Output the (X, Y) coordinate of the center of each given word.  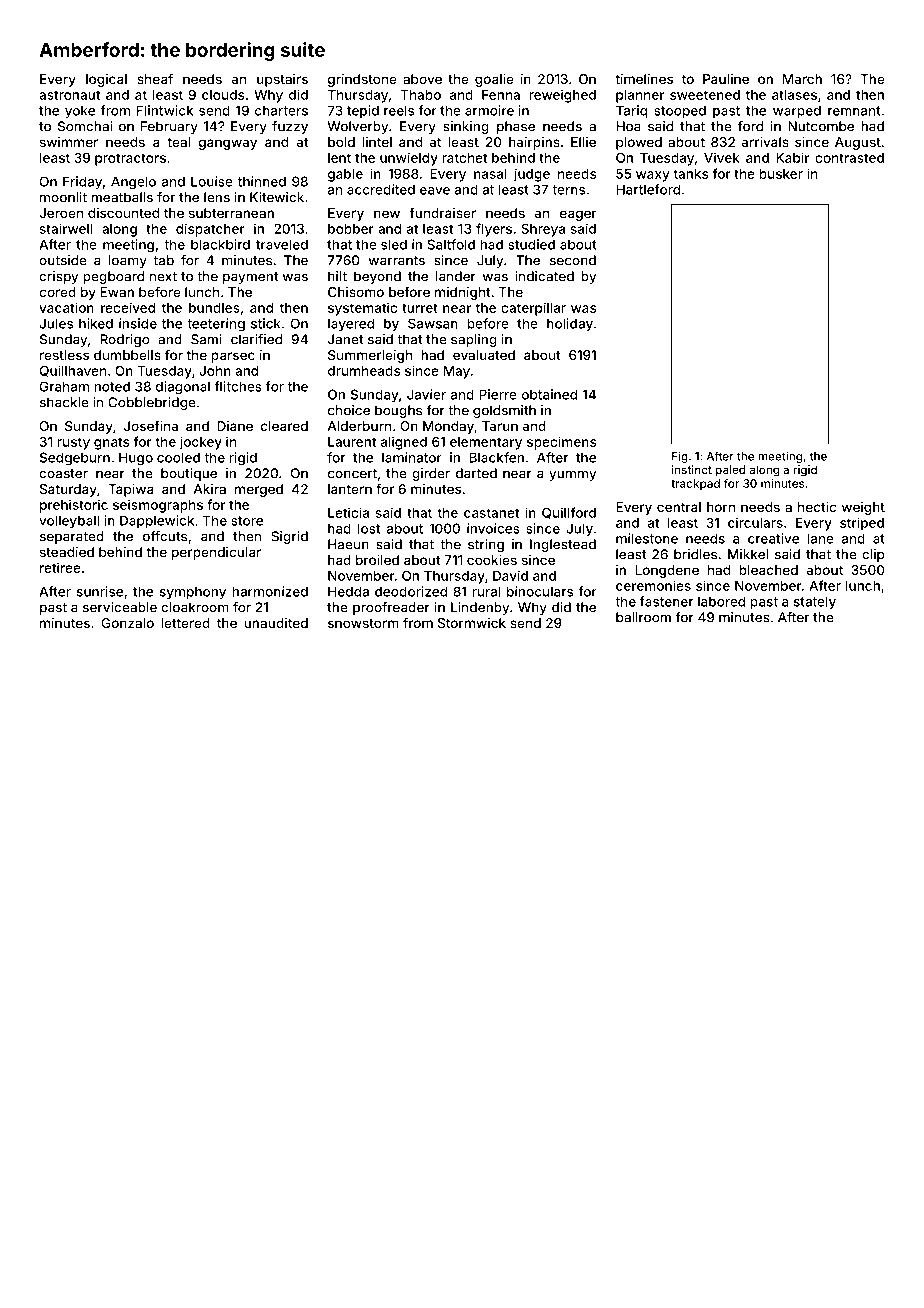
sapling (474, 340)
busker (781, 174)
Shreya (543, 230)
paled (730, 471)
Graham (64, 386)
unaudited (276, 623)
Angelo (133, 183)
